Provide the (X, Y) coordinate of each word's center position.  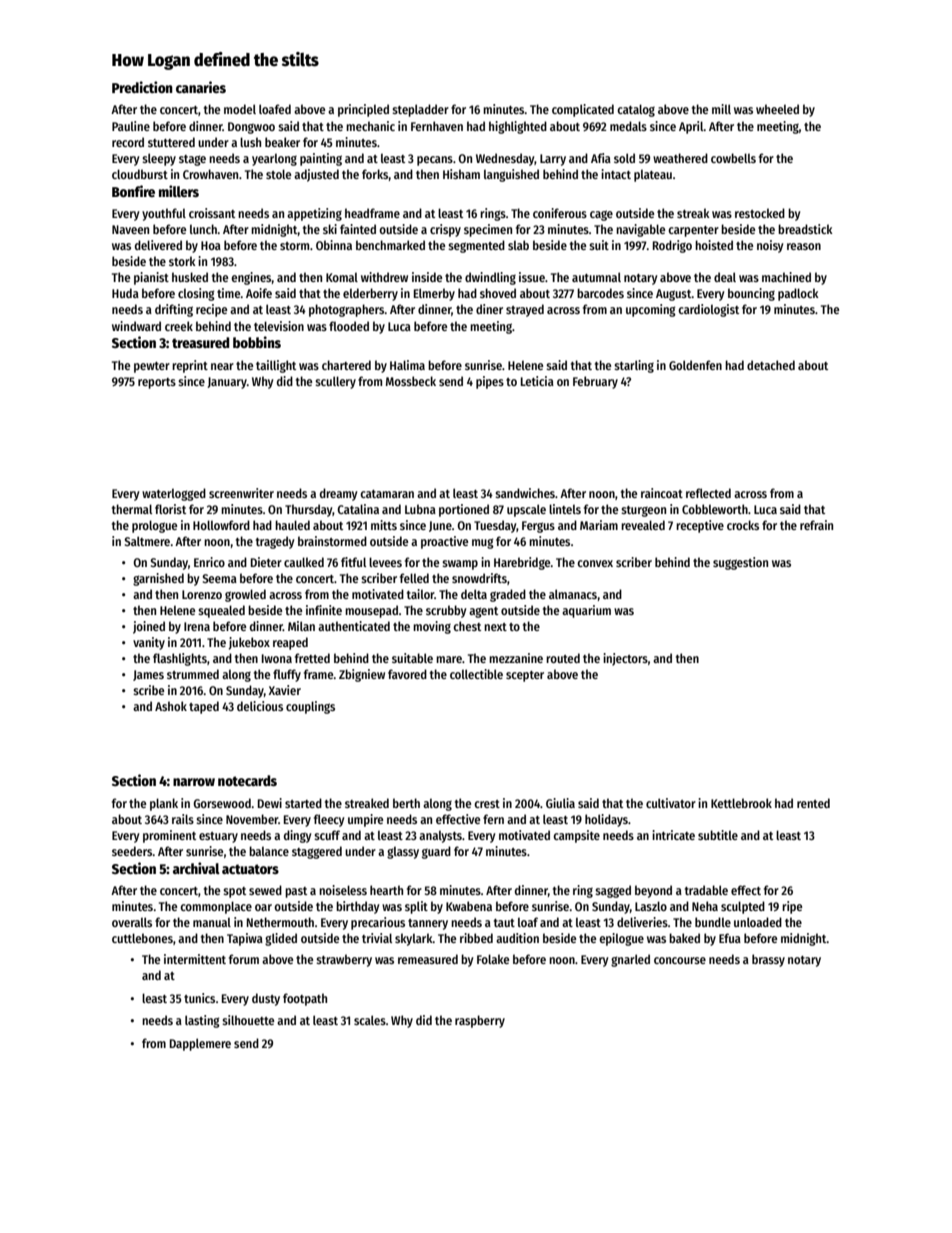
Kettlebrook (741, 803)
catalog (636, 110)
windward (136, 326)
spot (234, 892)
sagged (613, 891)
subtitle (718, 835)
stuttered (171, 142)
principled (363, 110)
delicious (260, 706)
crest (487, 804)
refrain (816, 525)
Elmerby (434, 294)
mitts (384, 525)
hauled (292, 525)
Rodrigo (672, 246)
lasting (202, 1021)
